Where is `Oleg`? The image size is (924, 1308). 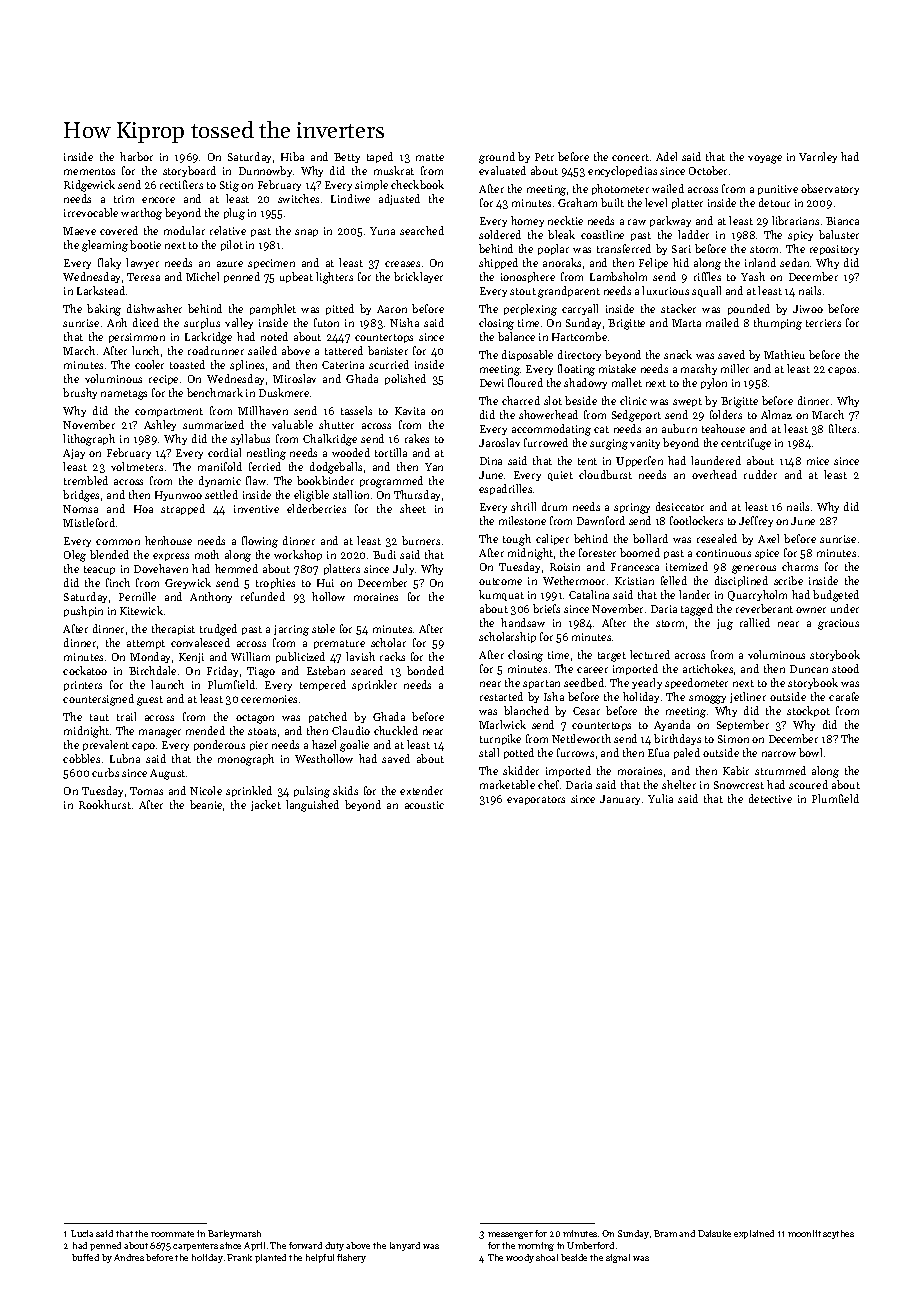 Oleg is located at coordinates (75, 556).
